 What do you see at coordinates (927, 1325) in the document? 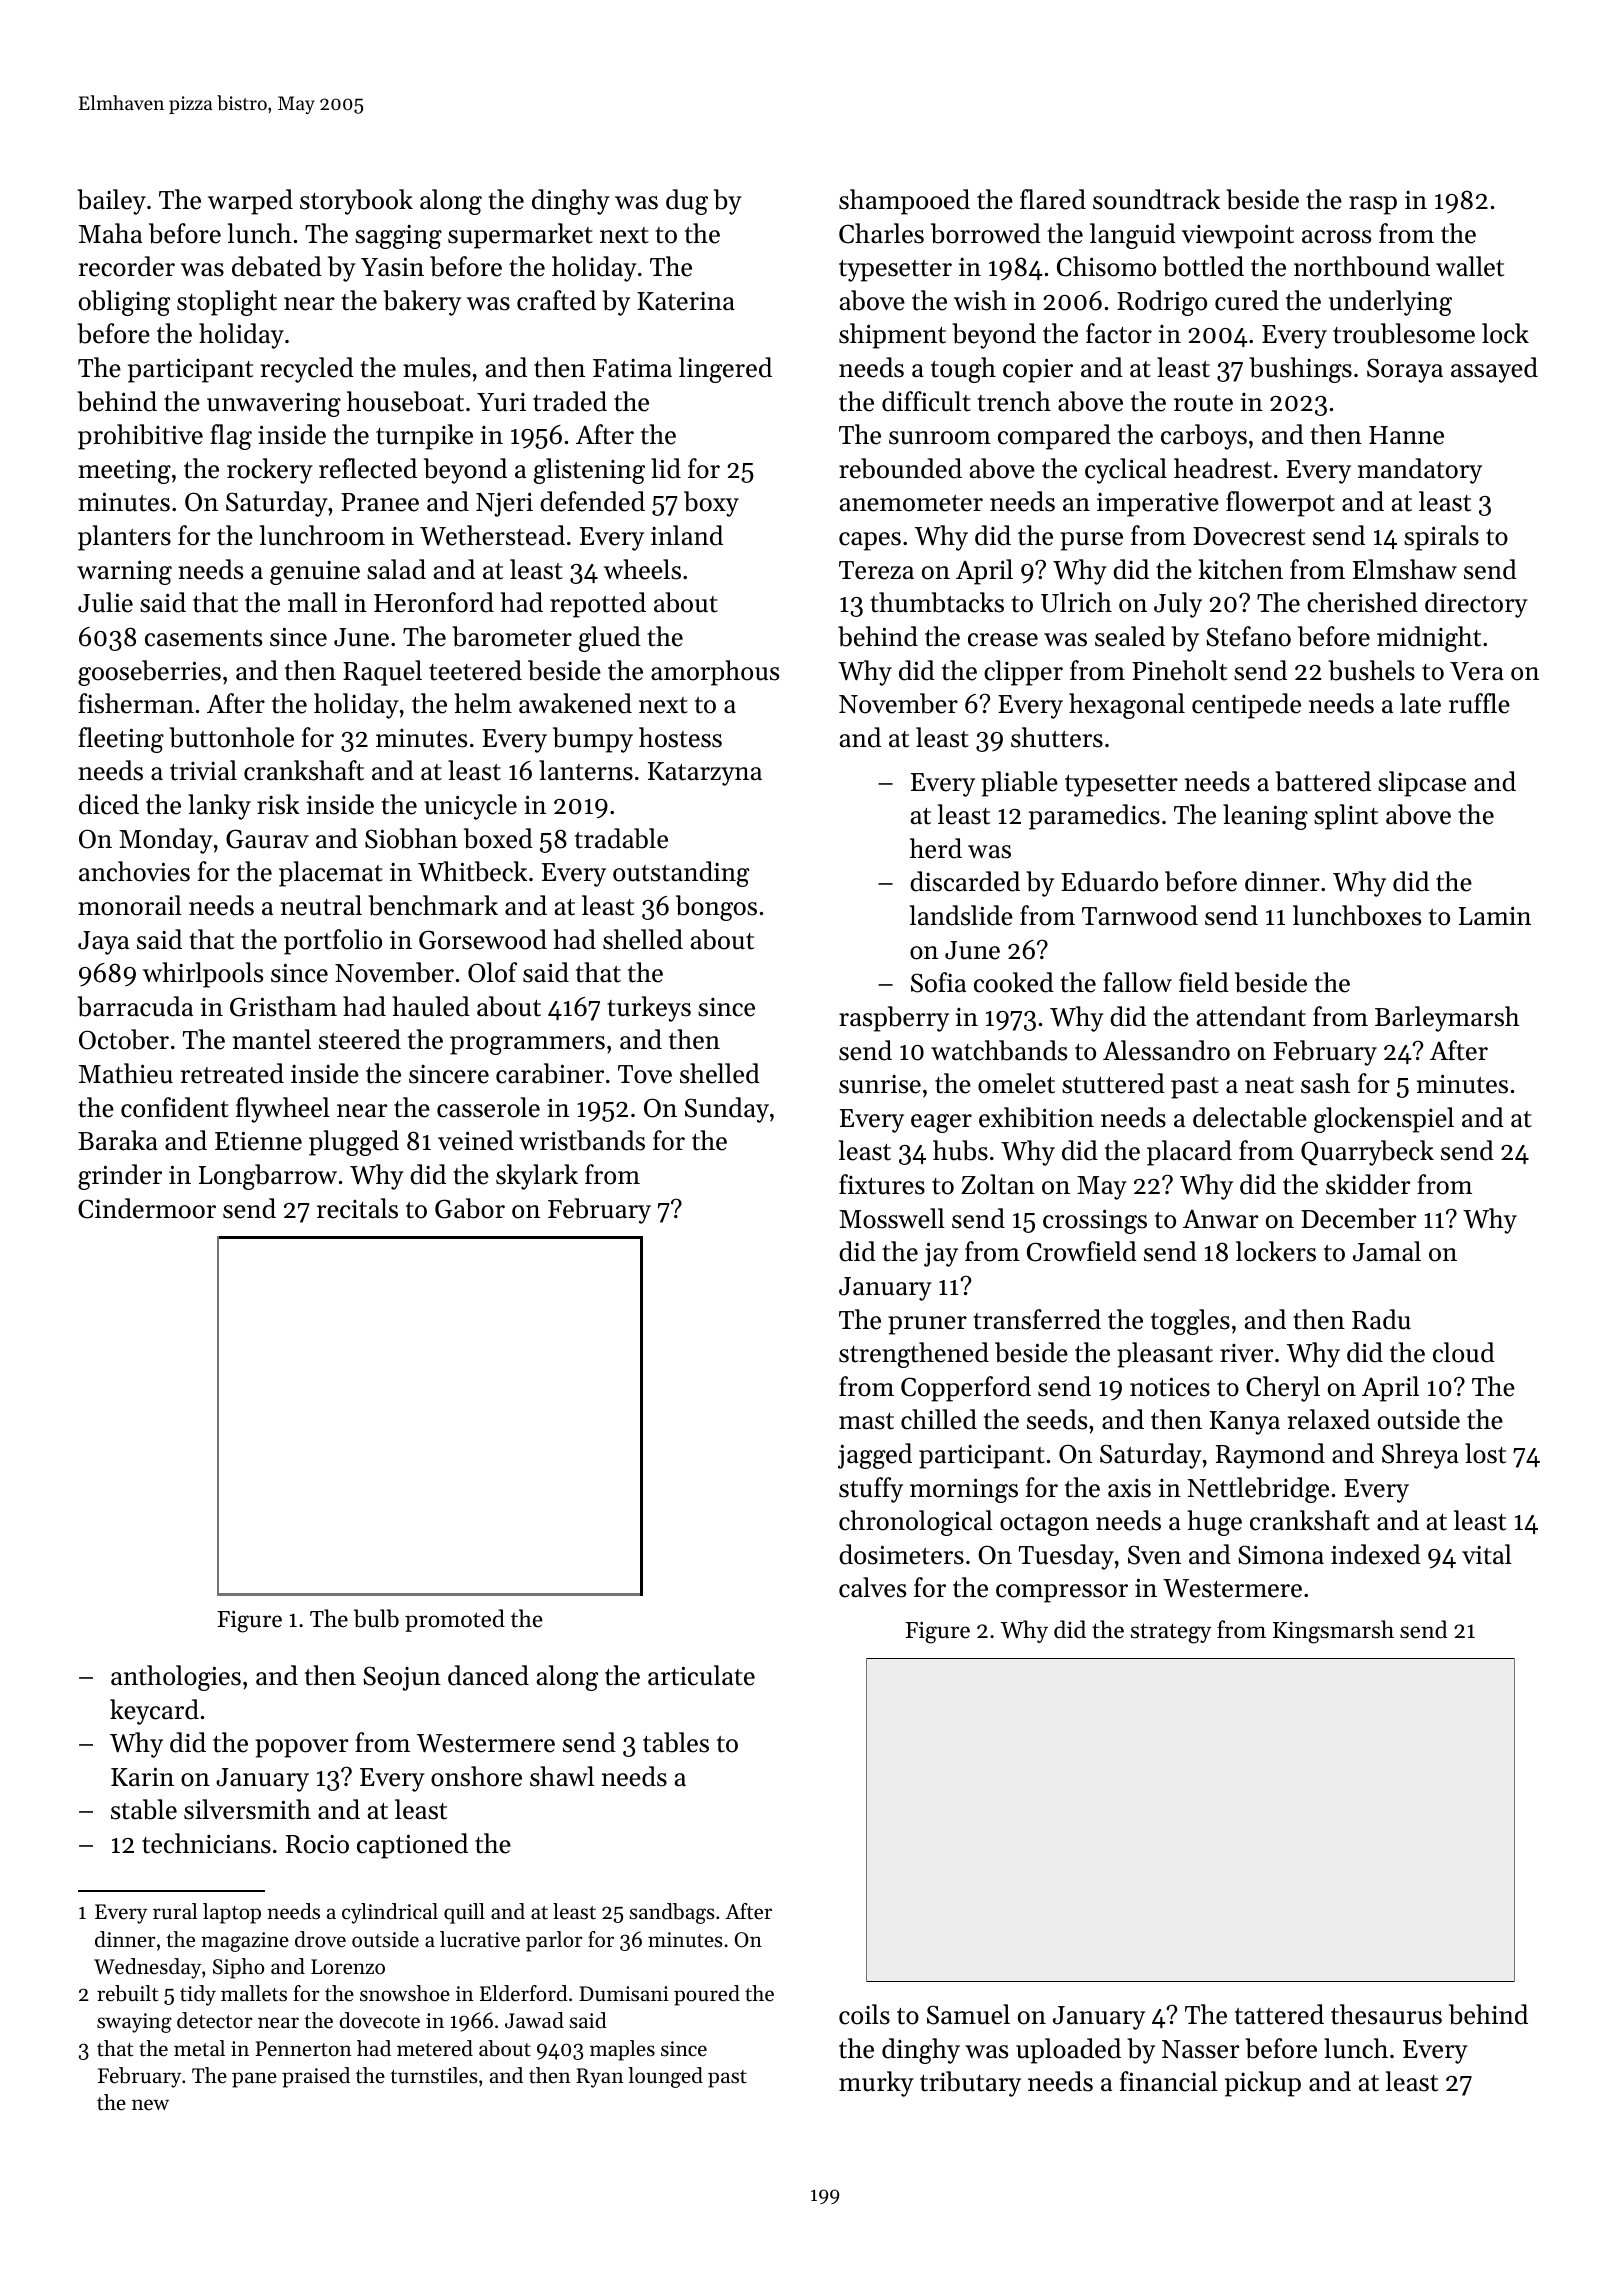
I see `pruner` at bounding box center [927, 1325].
